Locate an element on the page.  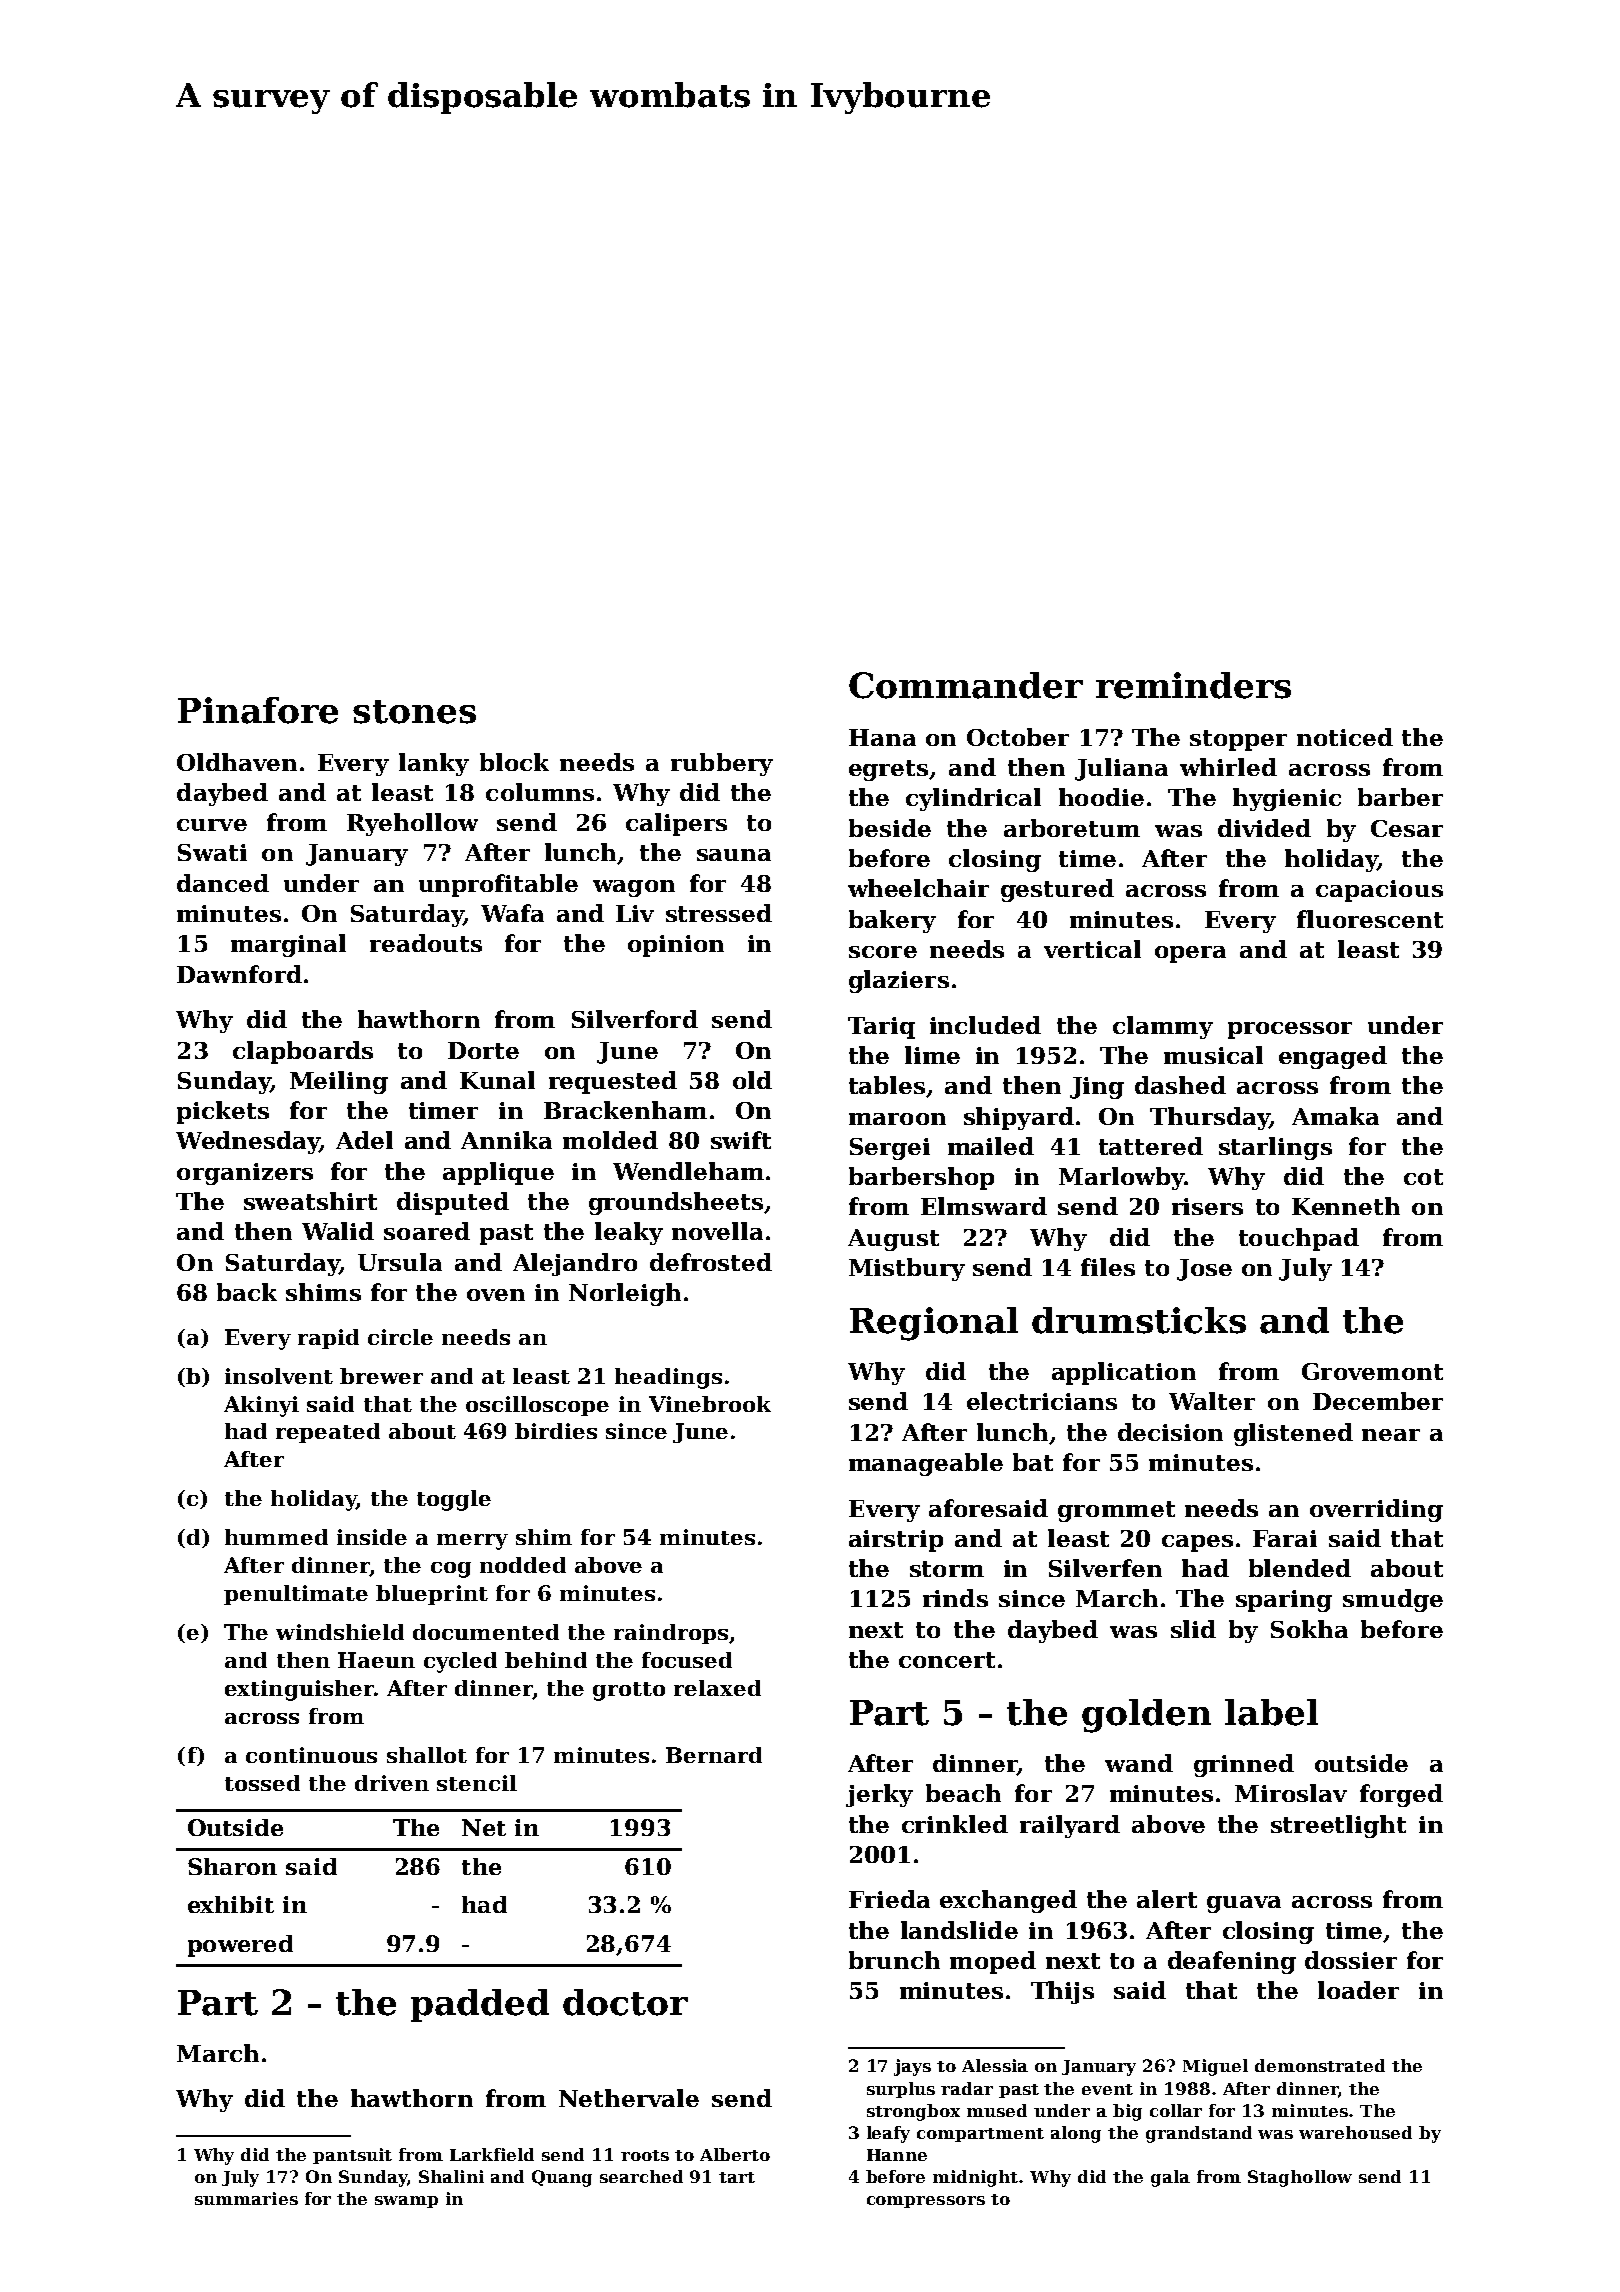
dossier is located at coordinates (1351, 1960).
